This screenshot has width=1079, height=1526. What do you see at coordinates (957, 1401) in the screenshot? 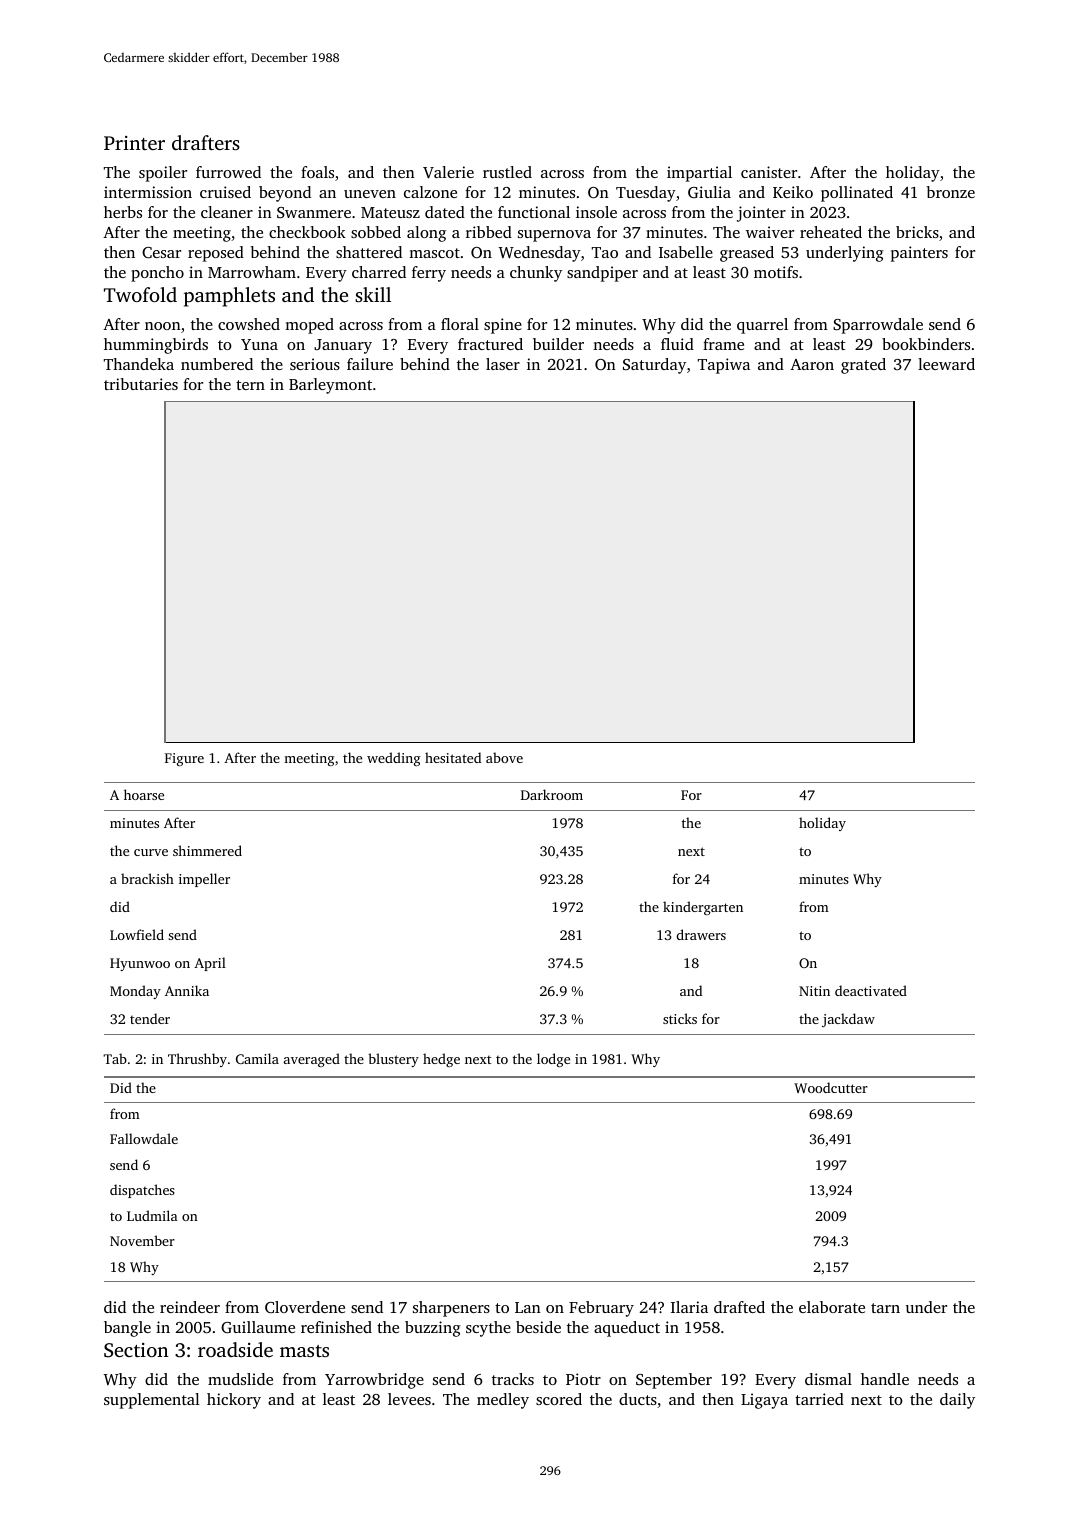
I see `daily` at bounding box center [957, 1401].
